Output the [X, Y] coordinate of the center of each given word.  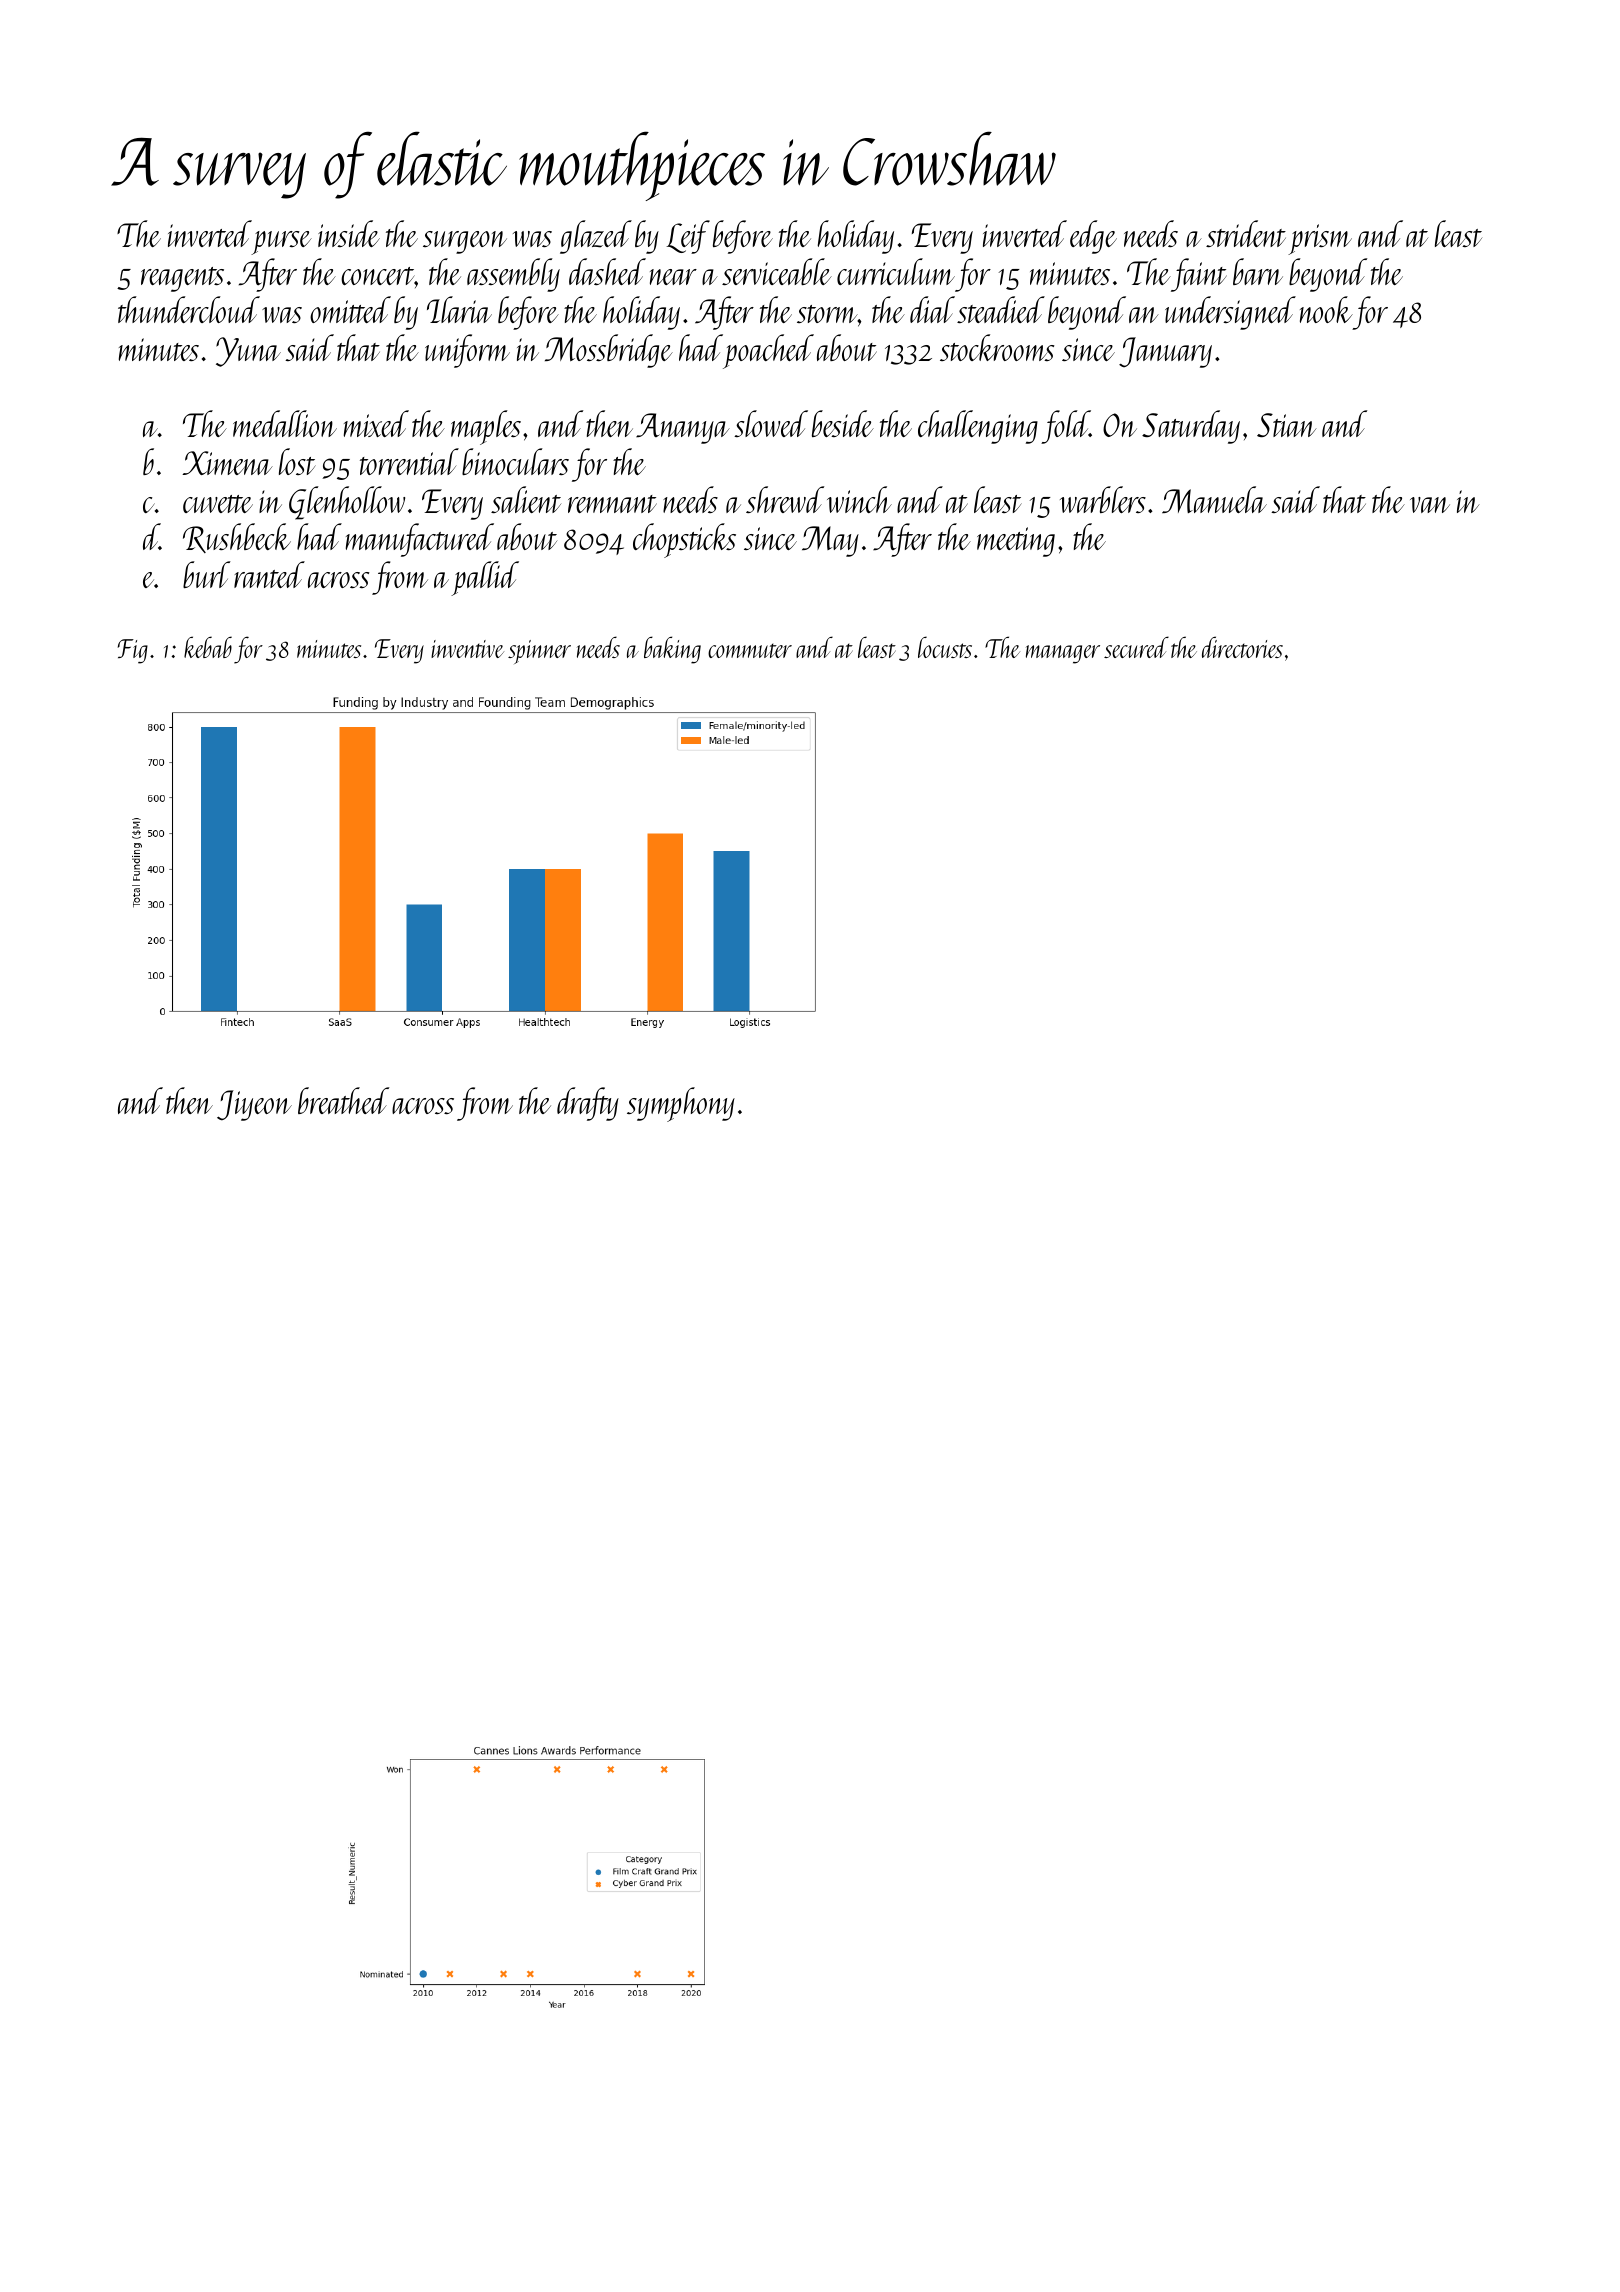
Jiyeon [254, 1105]
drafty [588, 1104]
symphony [681, 1104]
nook [1326, 309]
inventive [467, 649]
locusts [945, 647]
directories [1242, 647]
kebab [208, 647]
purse [282, 243]
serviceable [777, 271]
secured [1136, 647]
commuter [750, 650]
